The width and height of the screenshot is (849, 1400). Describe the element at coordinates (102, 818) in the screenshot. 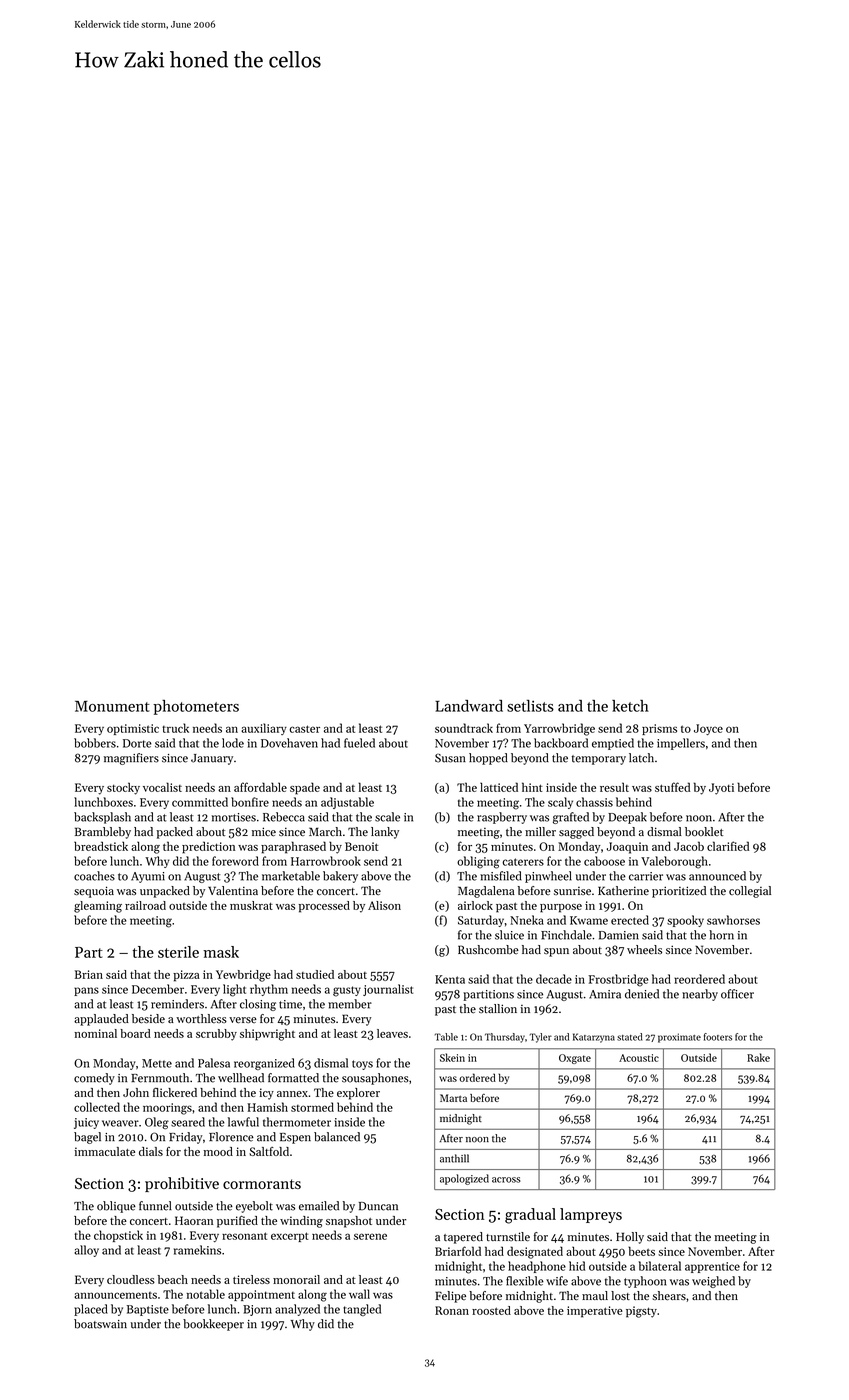

I see `backsplash` at that location.
